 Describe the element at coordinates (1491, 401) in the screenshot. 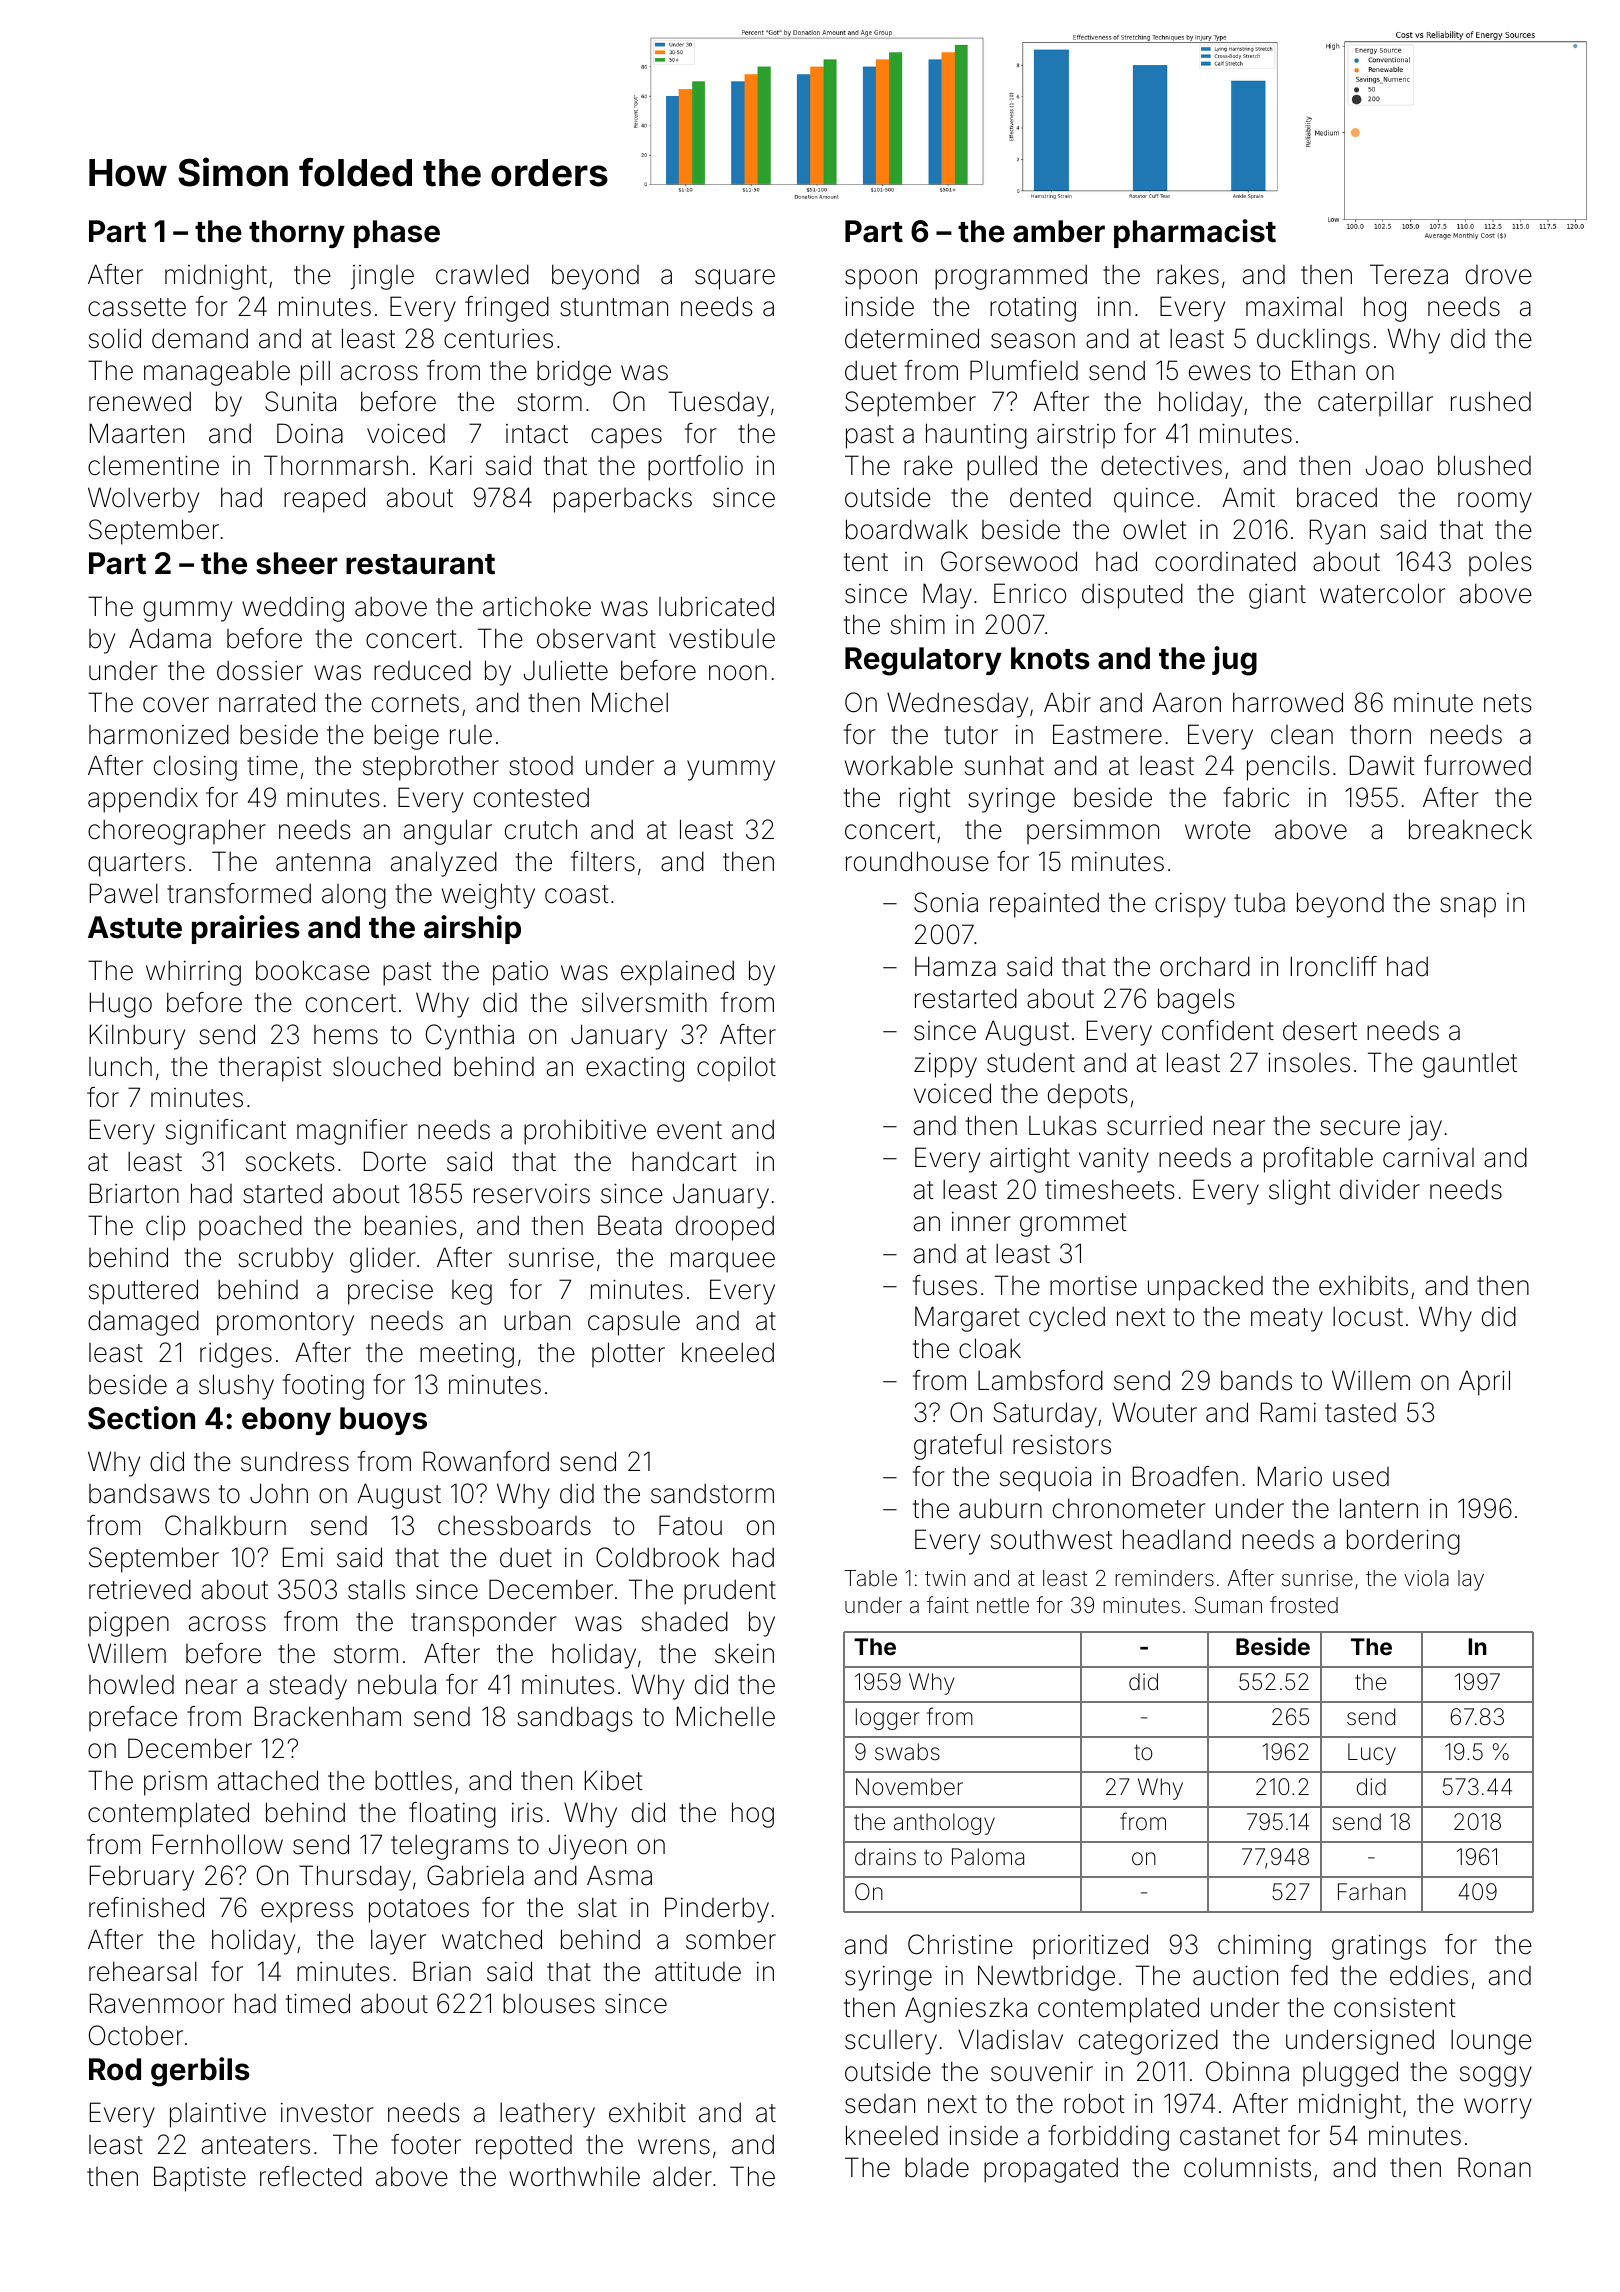

I see `rushed` at that location.
